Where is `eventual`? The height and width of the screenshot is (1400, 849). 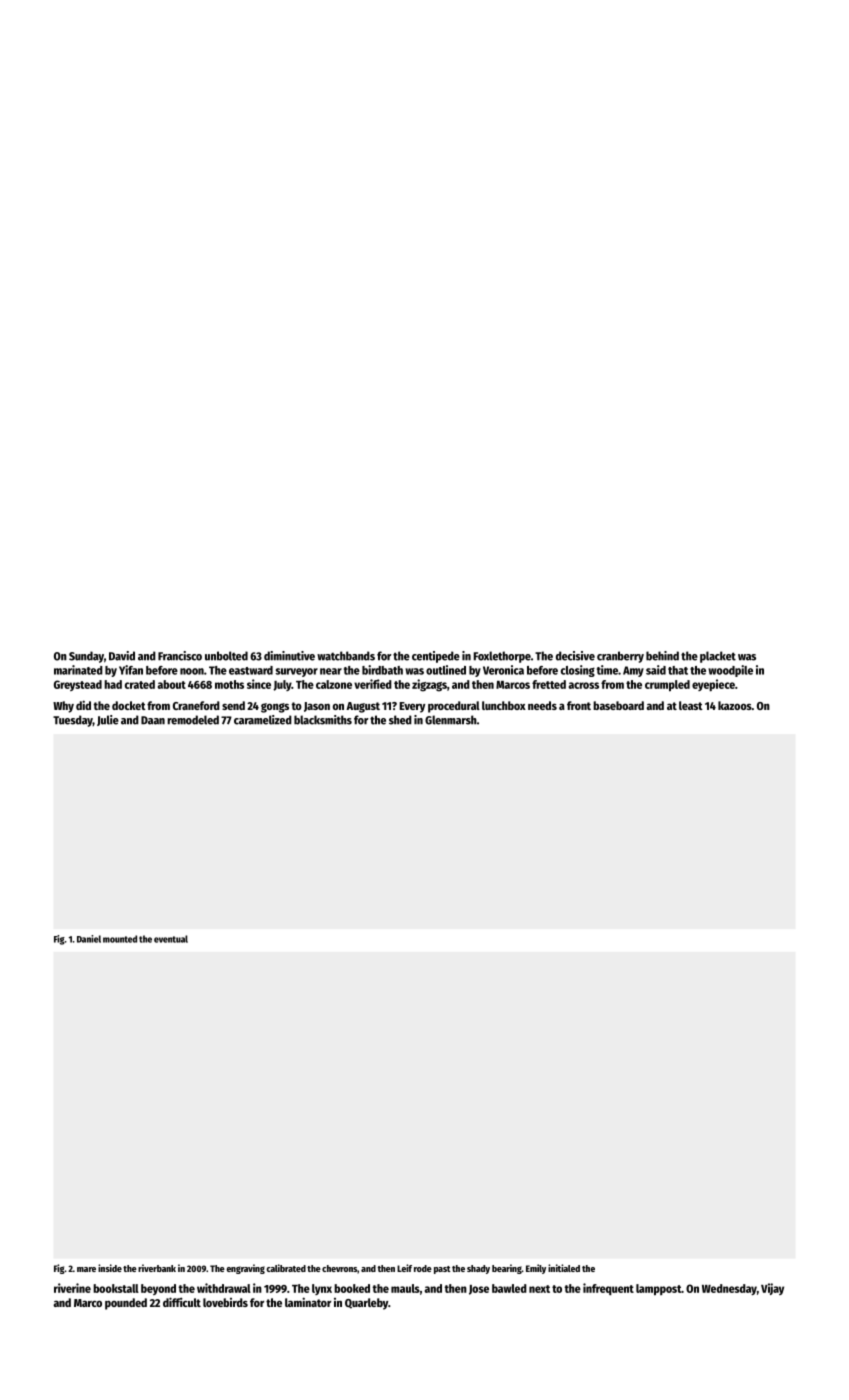 eventual is located at coordinates (171, 939).
